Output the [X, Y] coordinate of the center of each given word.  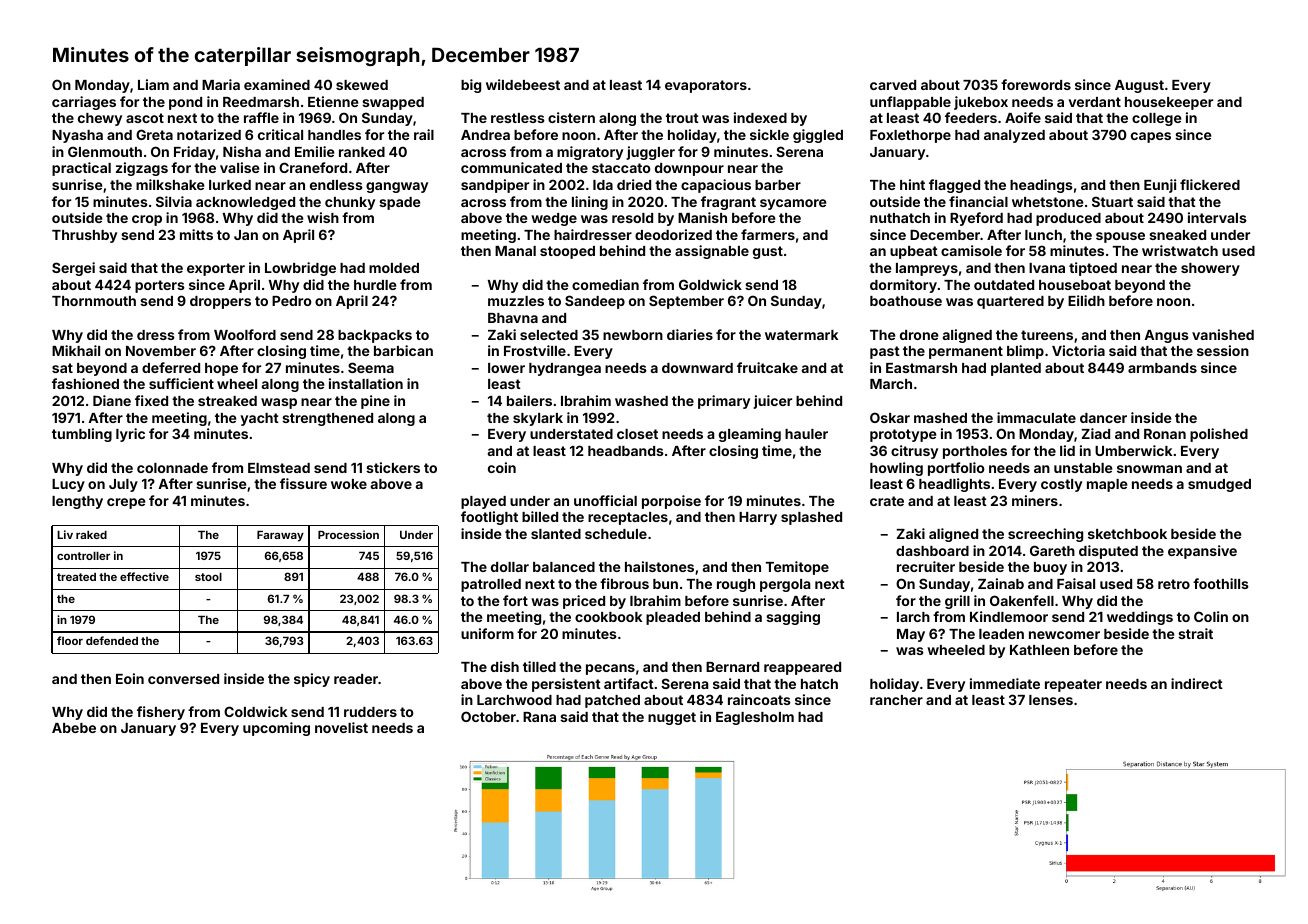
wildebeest [523, 84]
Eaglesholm [755, 718]
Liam [153, 84]
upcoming [276, 729]
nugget [672, 718]
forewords [1036, 84]
